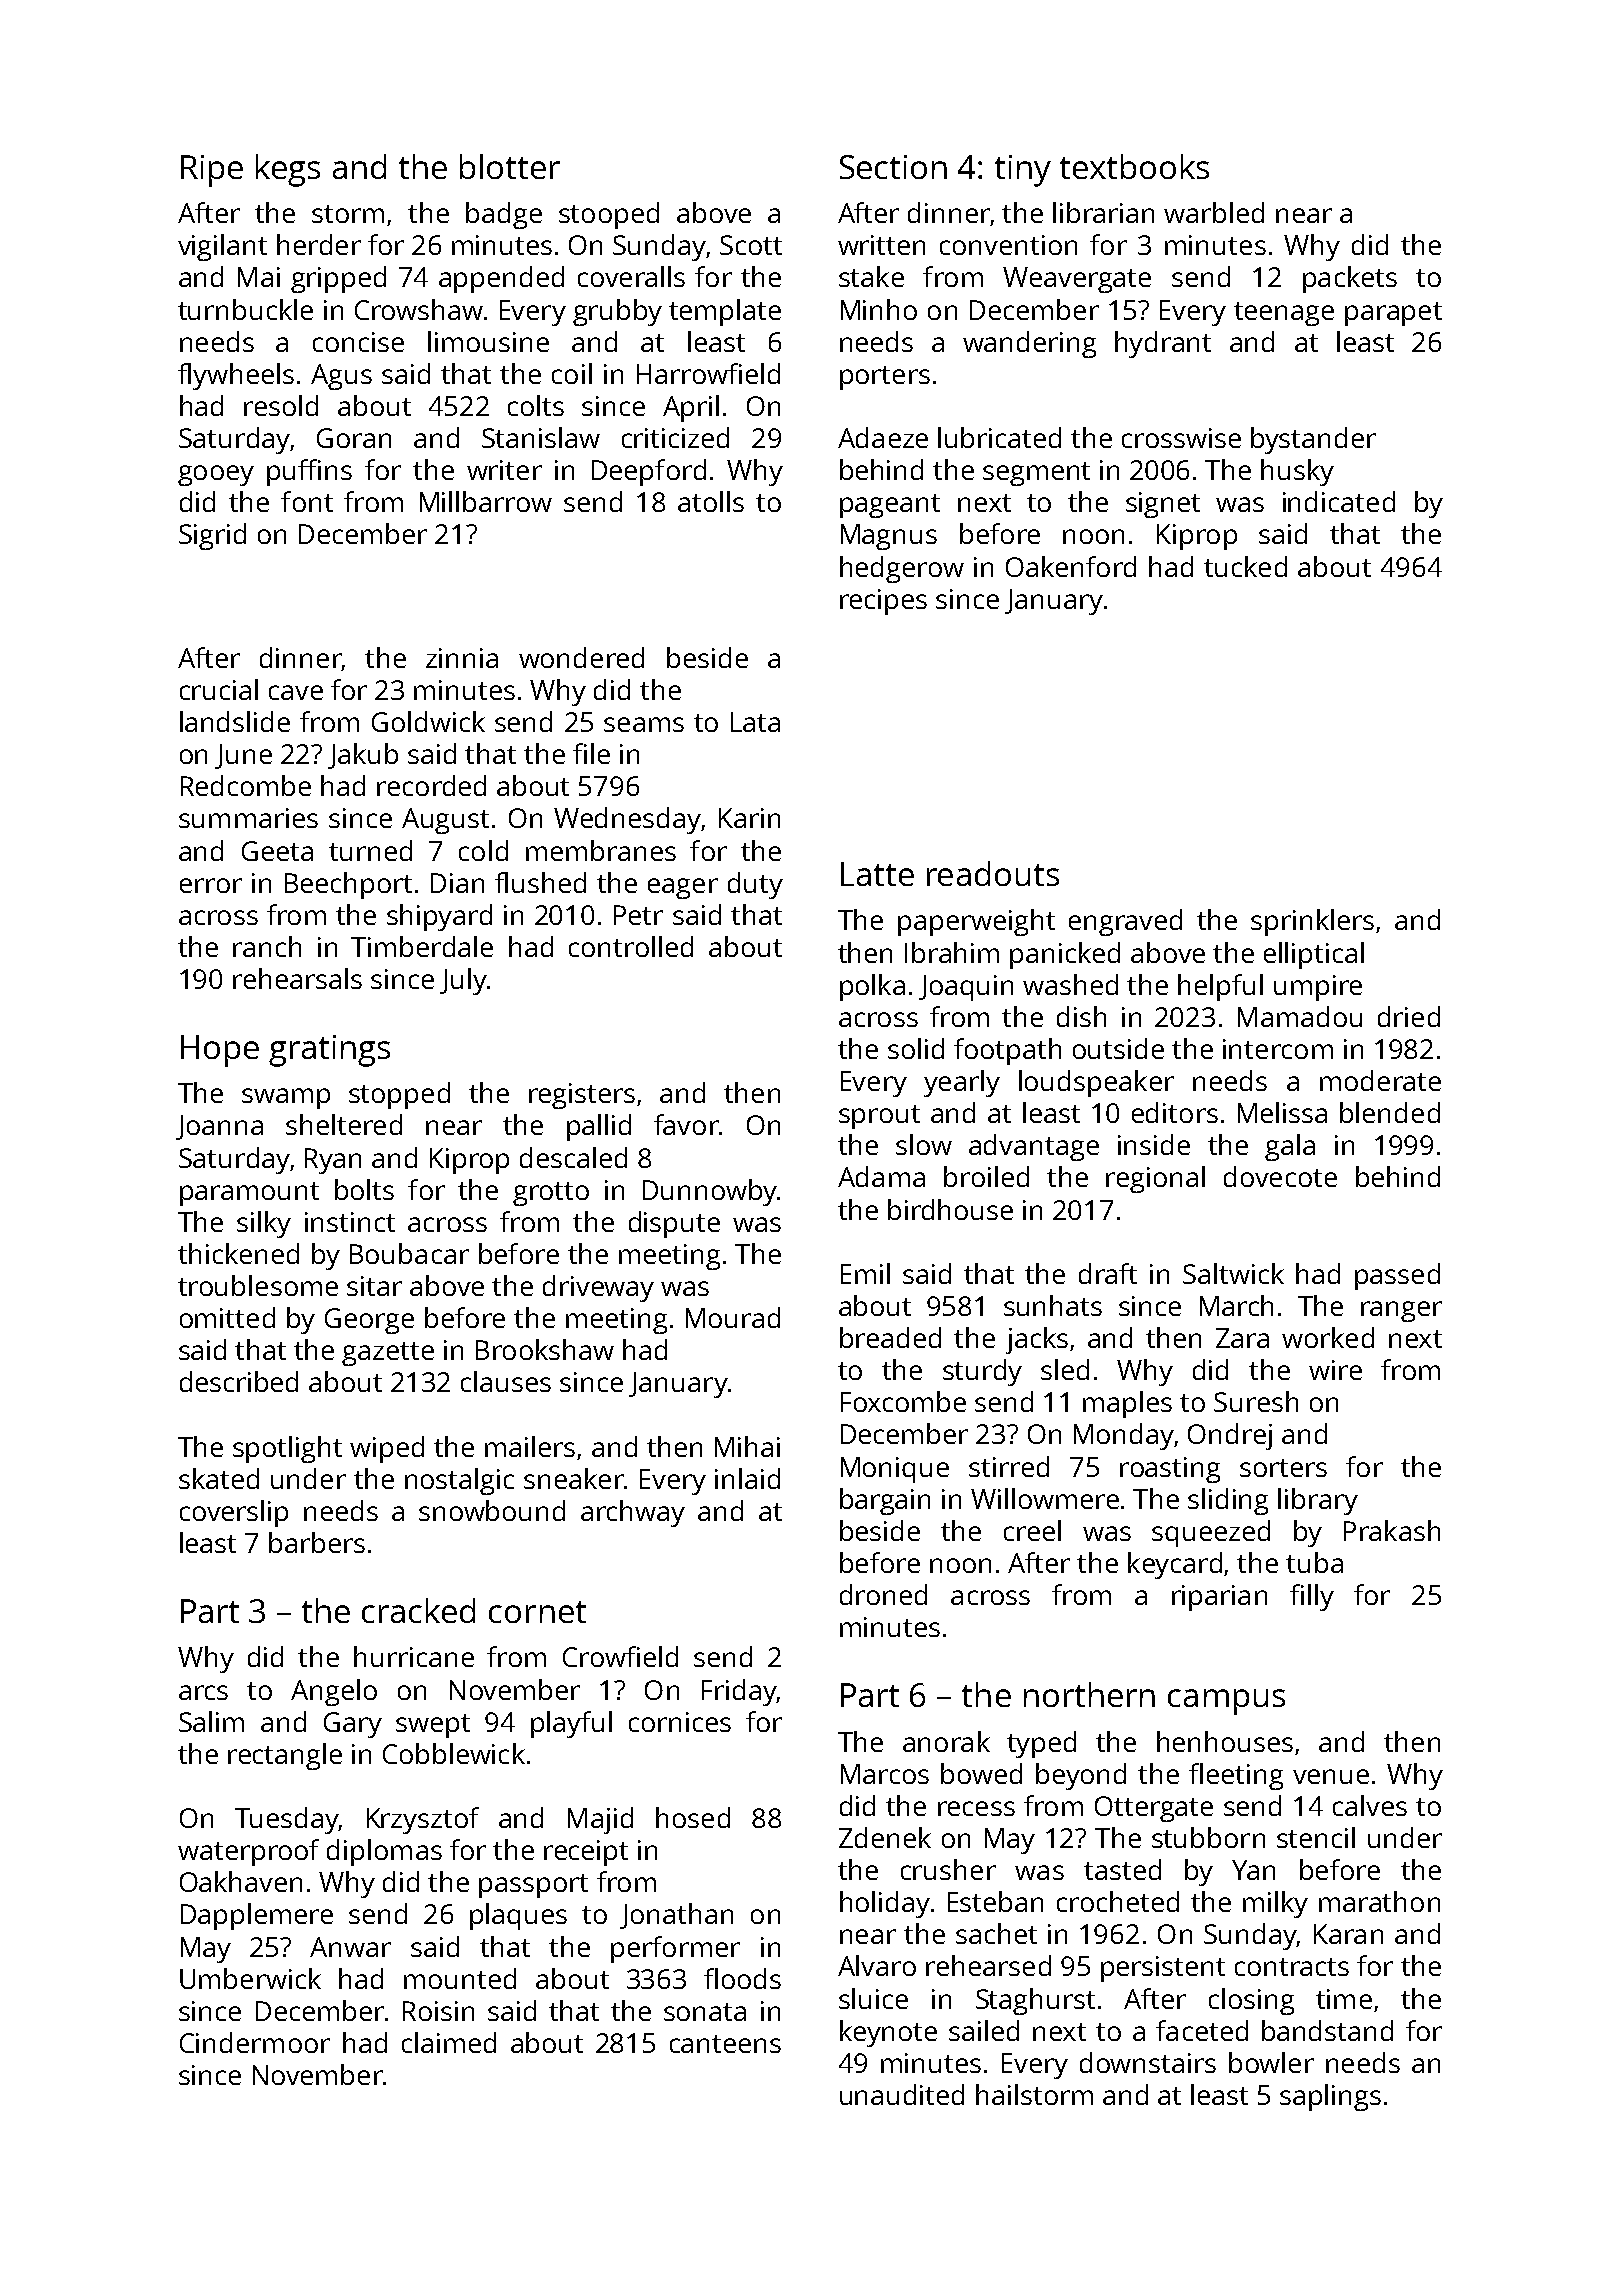 The width and height of the document is (1620, 2292). What do you see at coordinates (449, 2042) in the document?
I see `claimed` at bounding box center [449, 2042].
